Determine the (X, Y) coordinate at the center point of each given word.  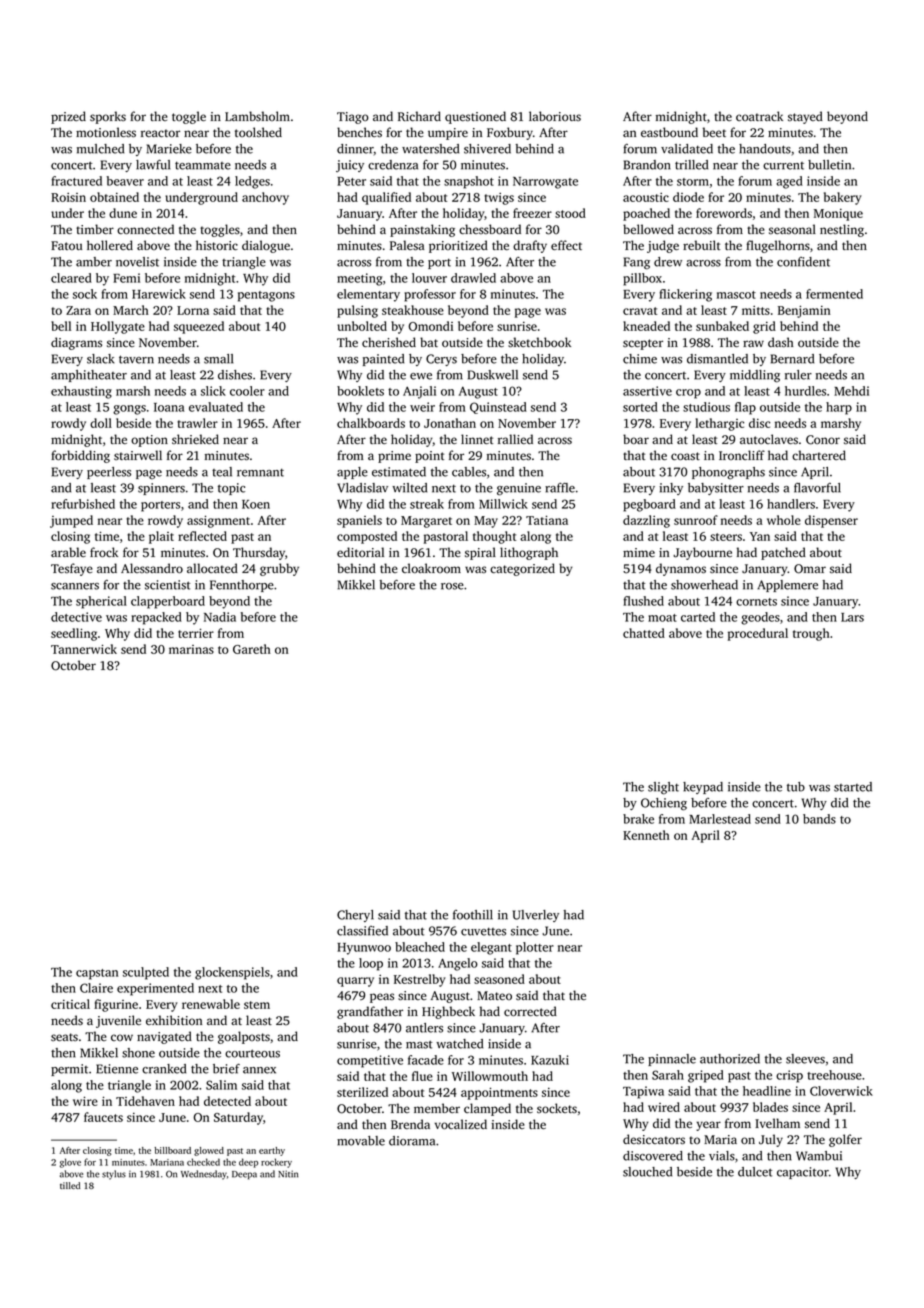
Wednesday (204, 1175)
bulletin (829, 165)
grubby (279, 569)
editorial (360, 552)
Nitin (288, 1174)
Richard (419, 116)
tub (796, 787)
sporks (108, 117)
